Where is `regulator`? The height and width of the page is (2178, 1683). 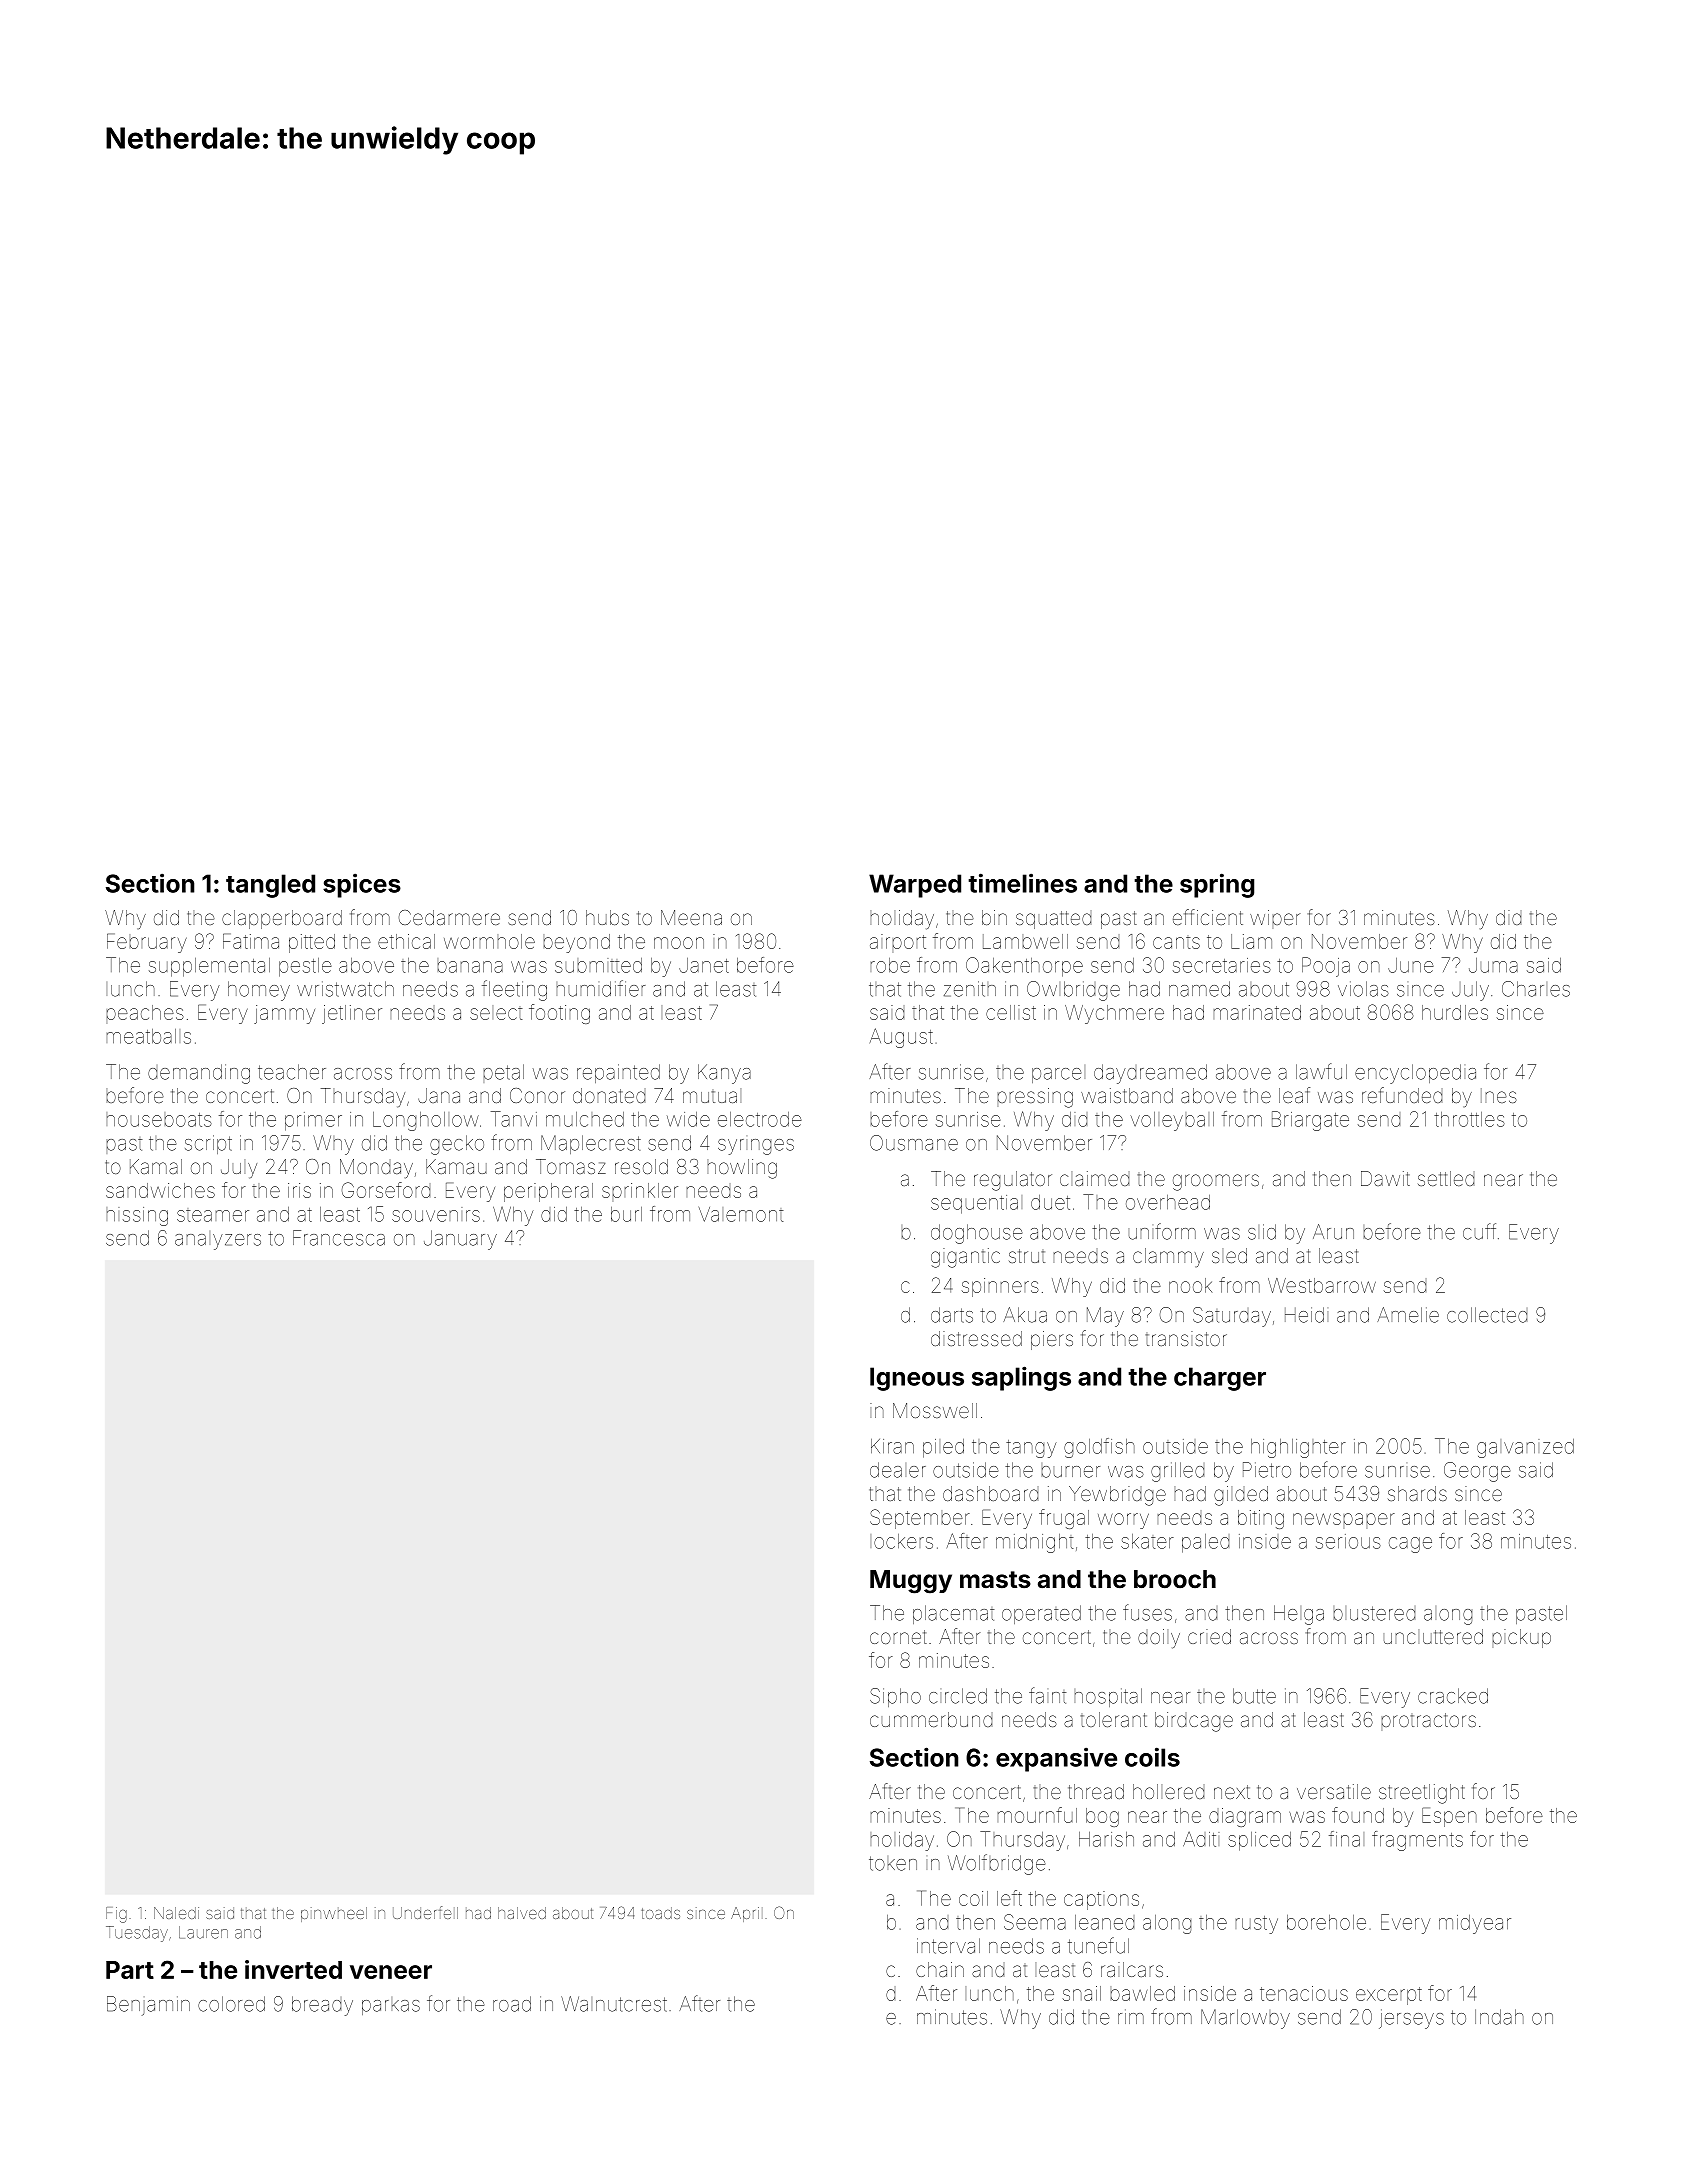
regulator is located at coordinates (1013, 1181).
